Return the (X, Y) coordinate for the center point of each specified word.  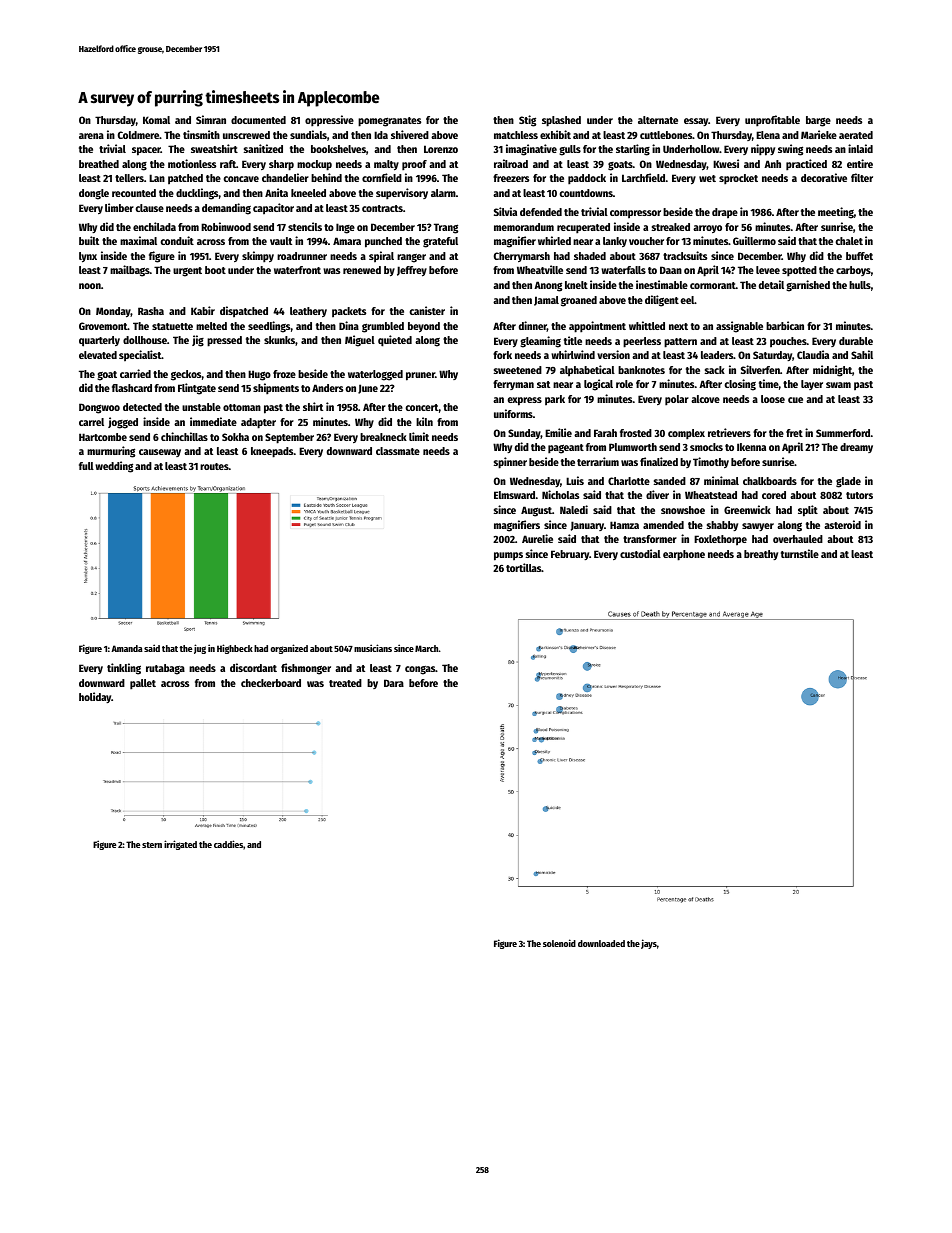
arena (91, 136)
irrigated (180, 845)
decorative (824, 177)
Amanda (127, 648)
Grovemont (103, 326)
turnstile (800, 553)
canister (427, 310)
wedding (114, 467)
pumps (508, 556)
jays (649, 944)
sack (715, 370)
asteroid (842, 524)
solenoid (559, 943)
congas (420, 670)
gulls (570, 150)
